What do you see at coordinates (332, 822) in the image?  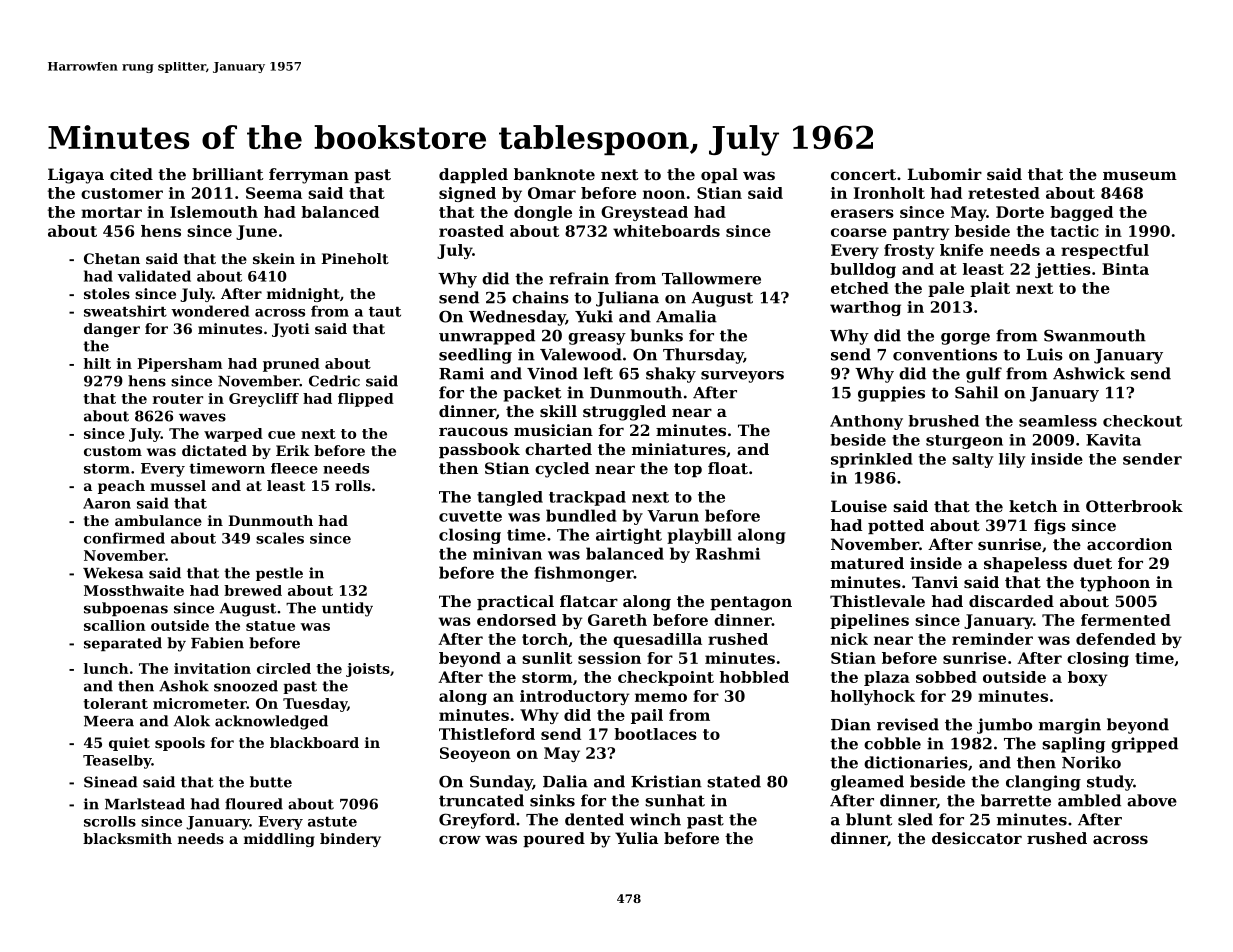 I see `astute` at bounding box center [332, 822].
